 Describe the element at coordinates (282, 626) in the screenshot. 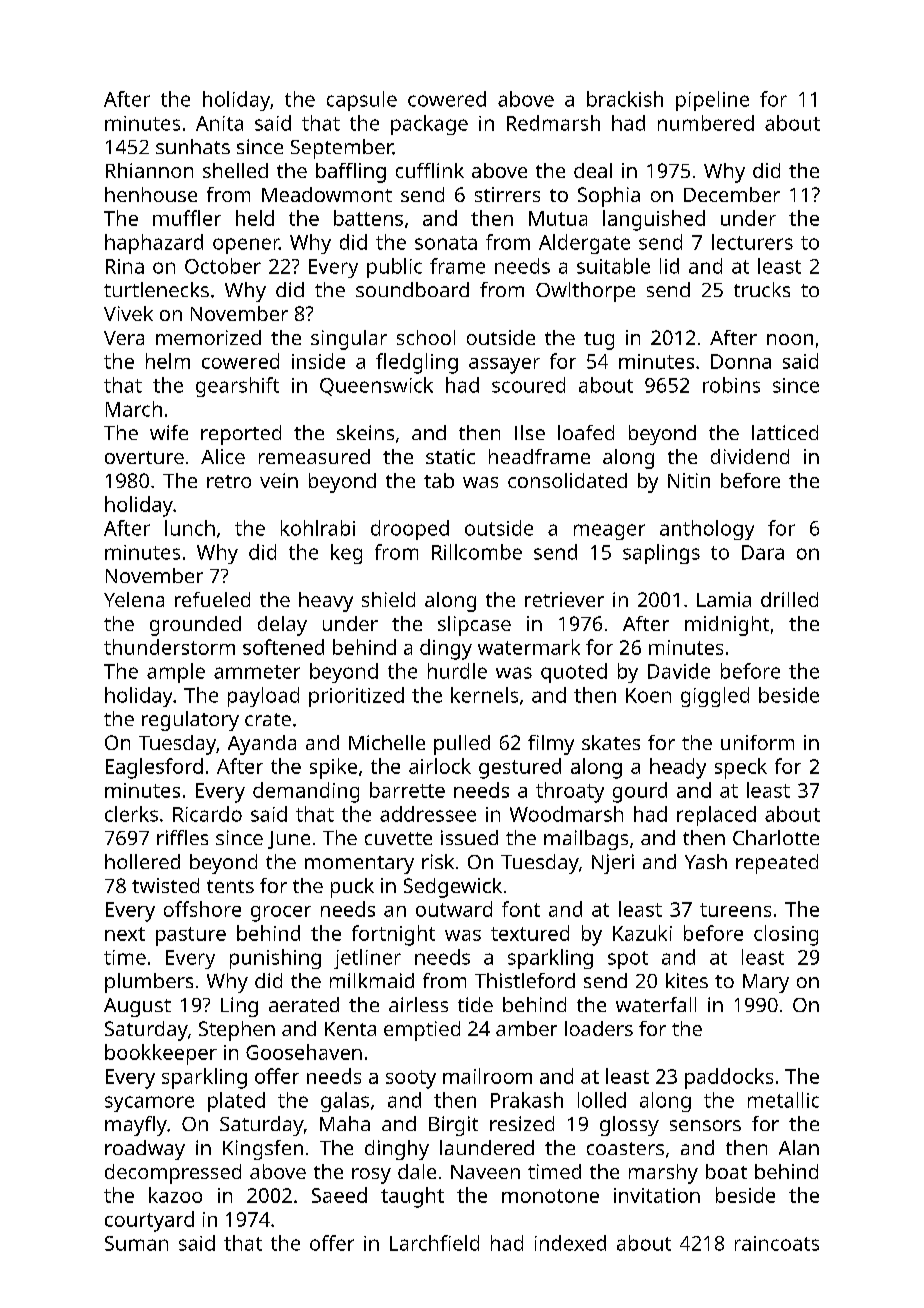

I see `delay` at that location.
